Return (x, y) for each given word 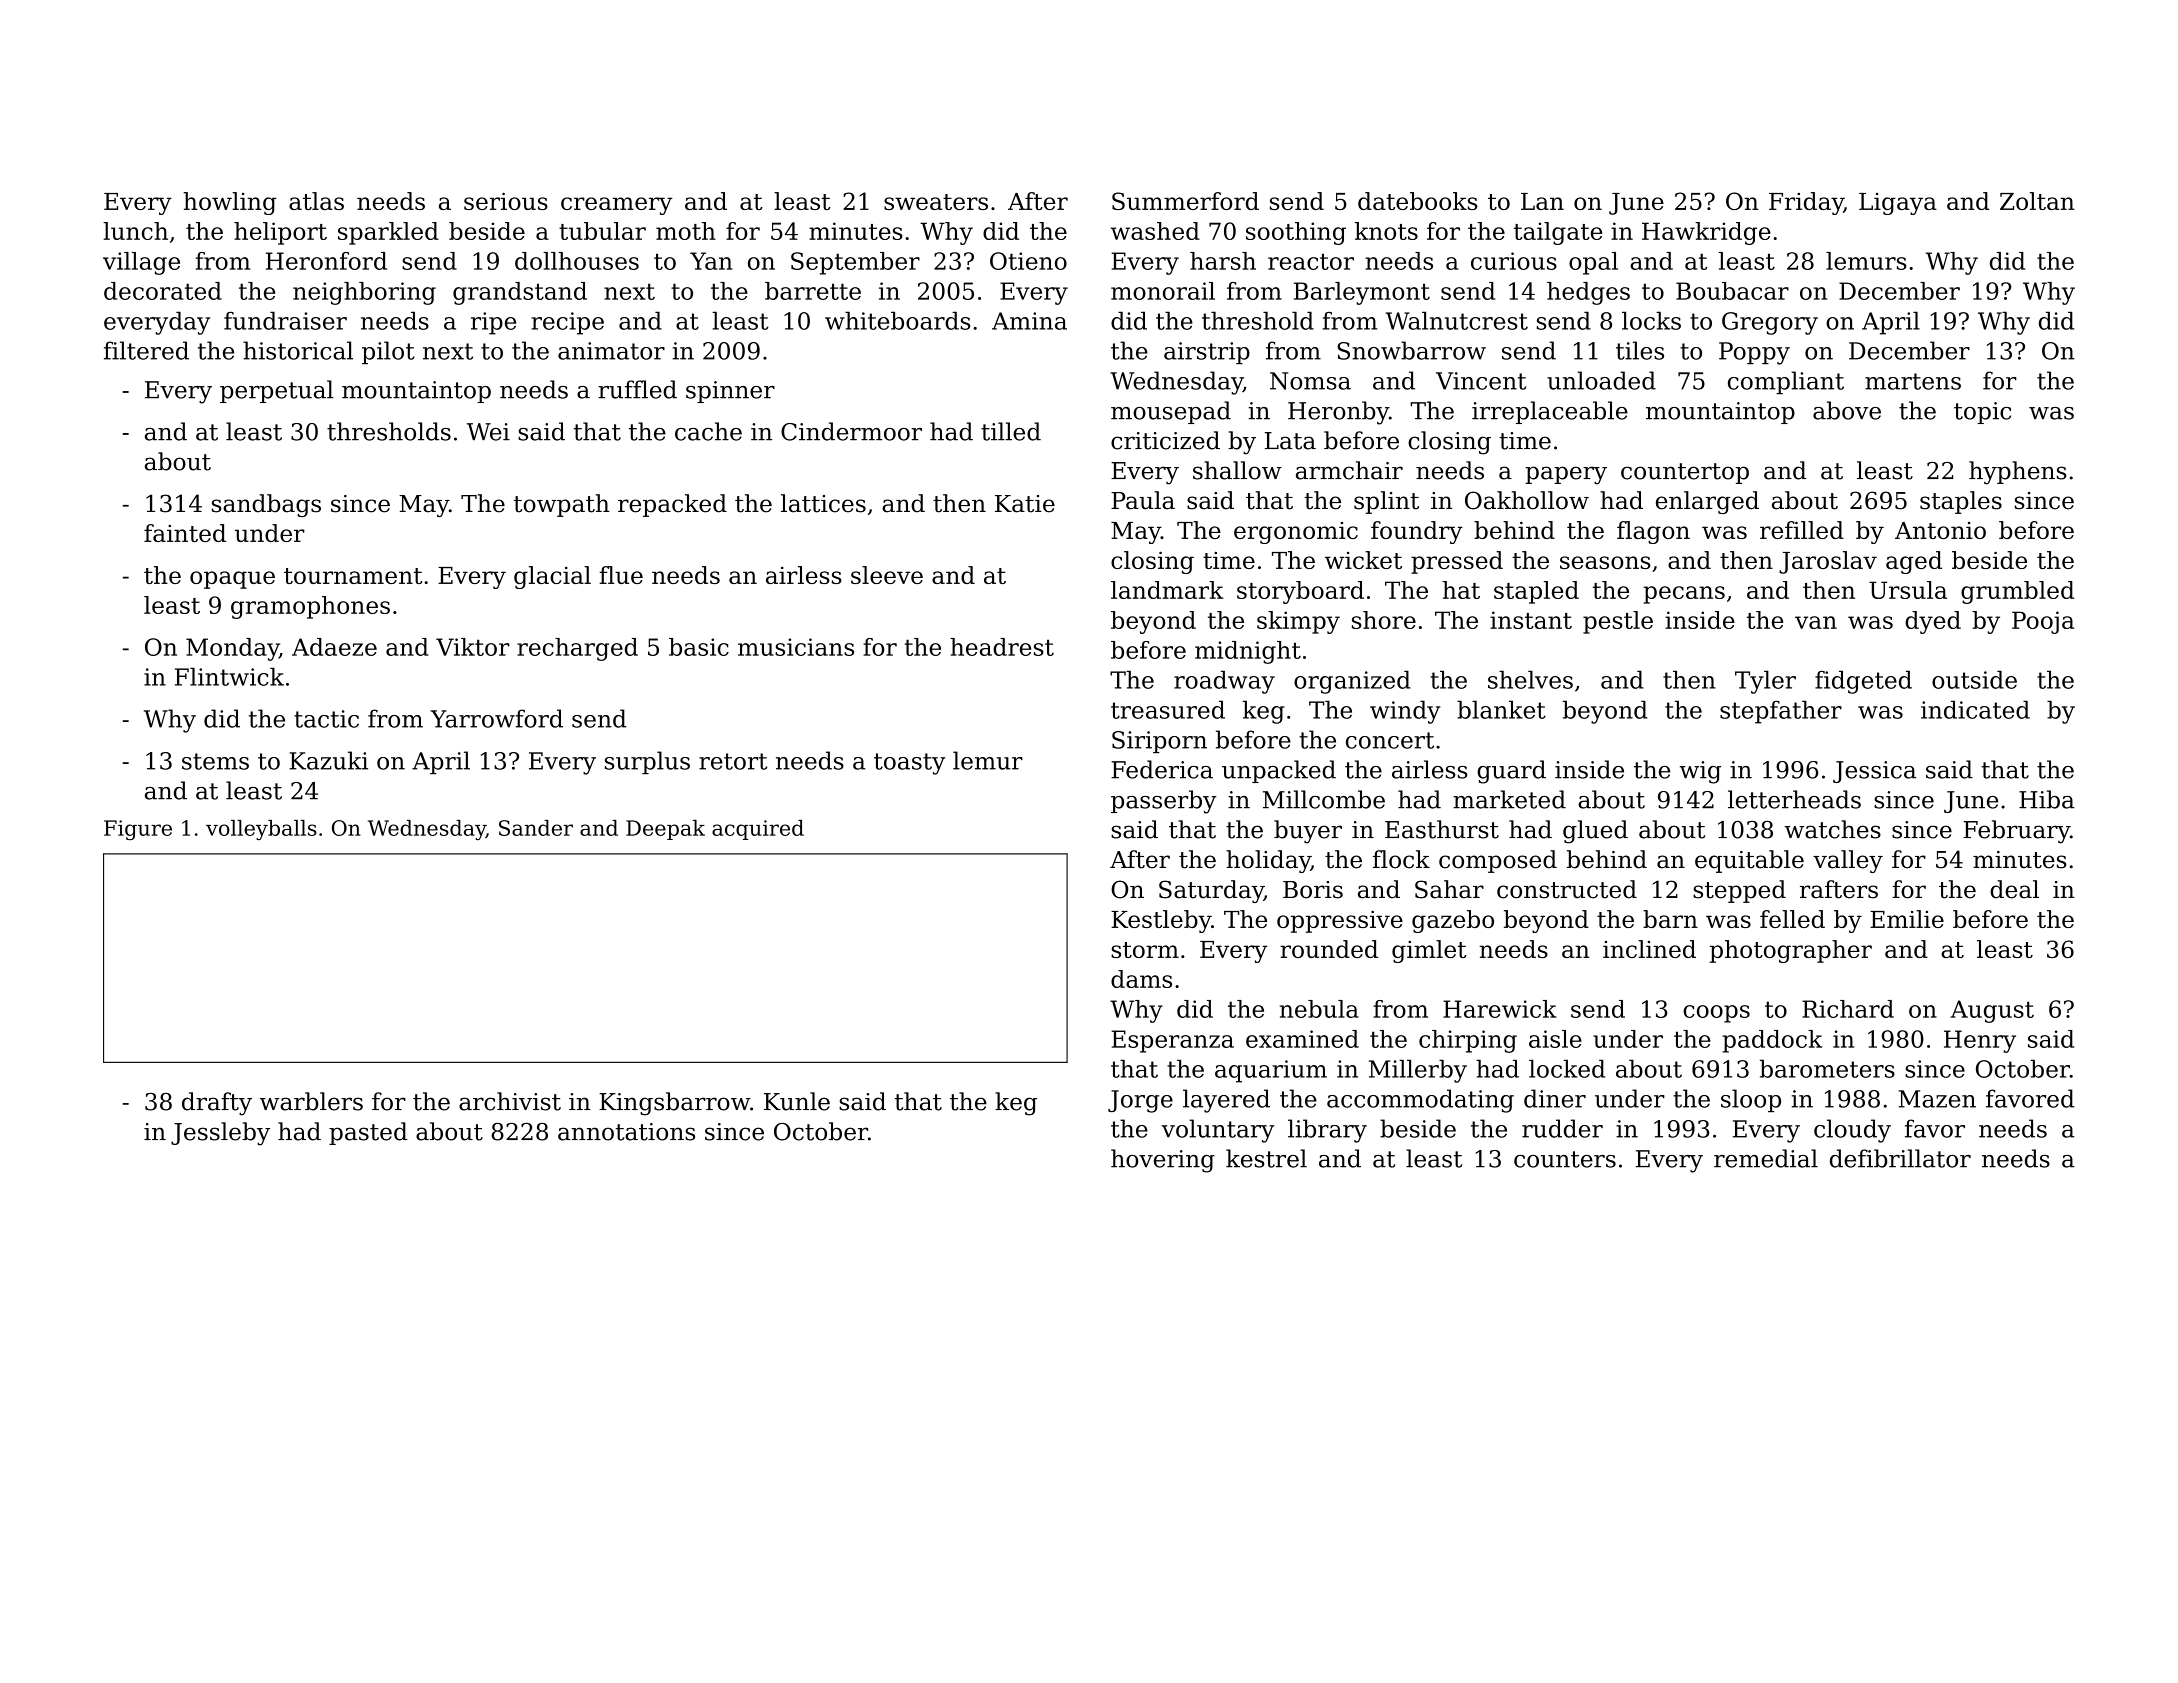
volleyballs (261, 830)
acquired (758, 830)
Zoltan (2037, 201)
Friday (1806, 203)
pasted (368, 1133)
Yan (711, 261)
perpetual (277, 391)
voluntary (1218, 1131)
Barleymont (1362, 293)
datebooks (1418, 201)
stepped (1739, 891)
